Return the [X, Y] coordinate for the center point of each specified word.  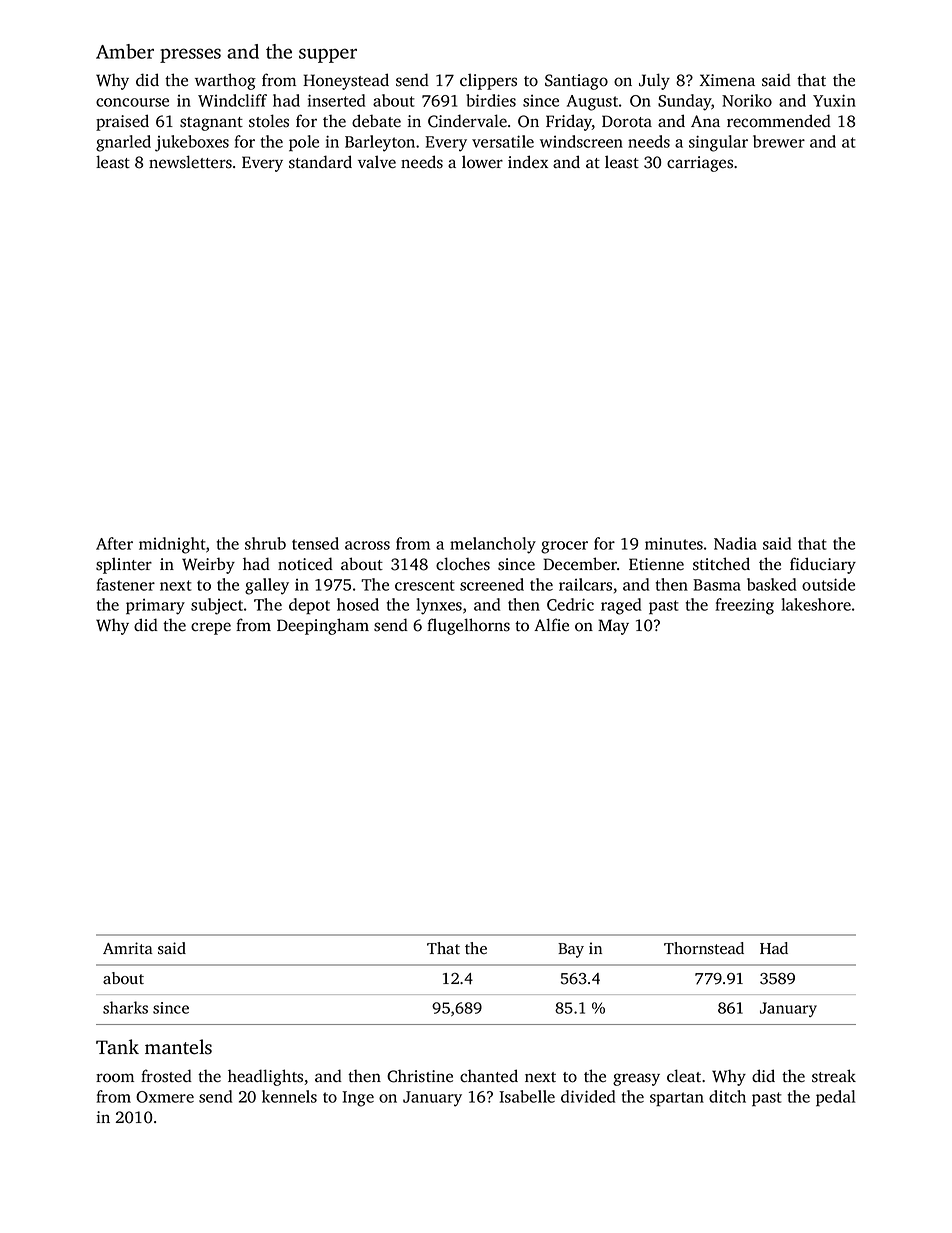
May [613, 627]
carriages [700, 164]
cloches [463, 564]
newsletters [190, 162]
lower [482, 162]
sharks [125, 1007]
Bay [571, 950]
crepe [211, 628]
